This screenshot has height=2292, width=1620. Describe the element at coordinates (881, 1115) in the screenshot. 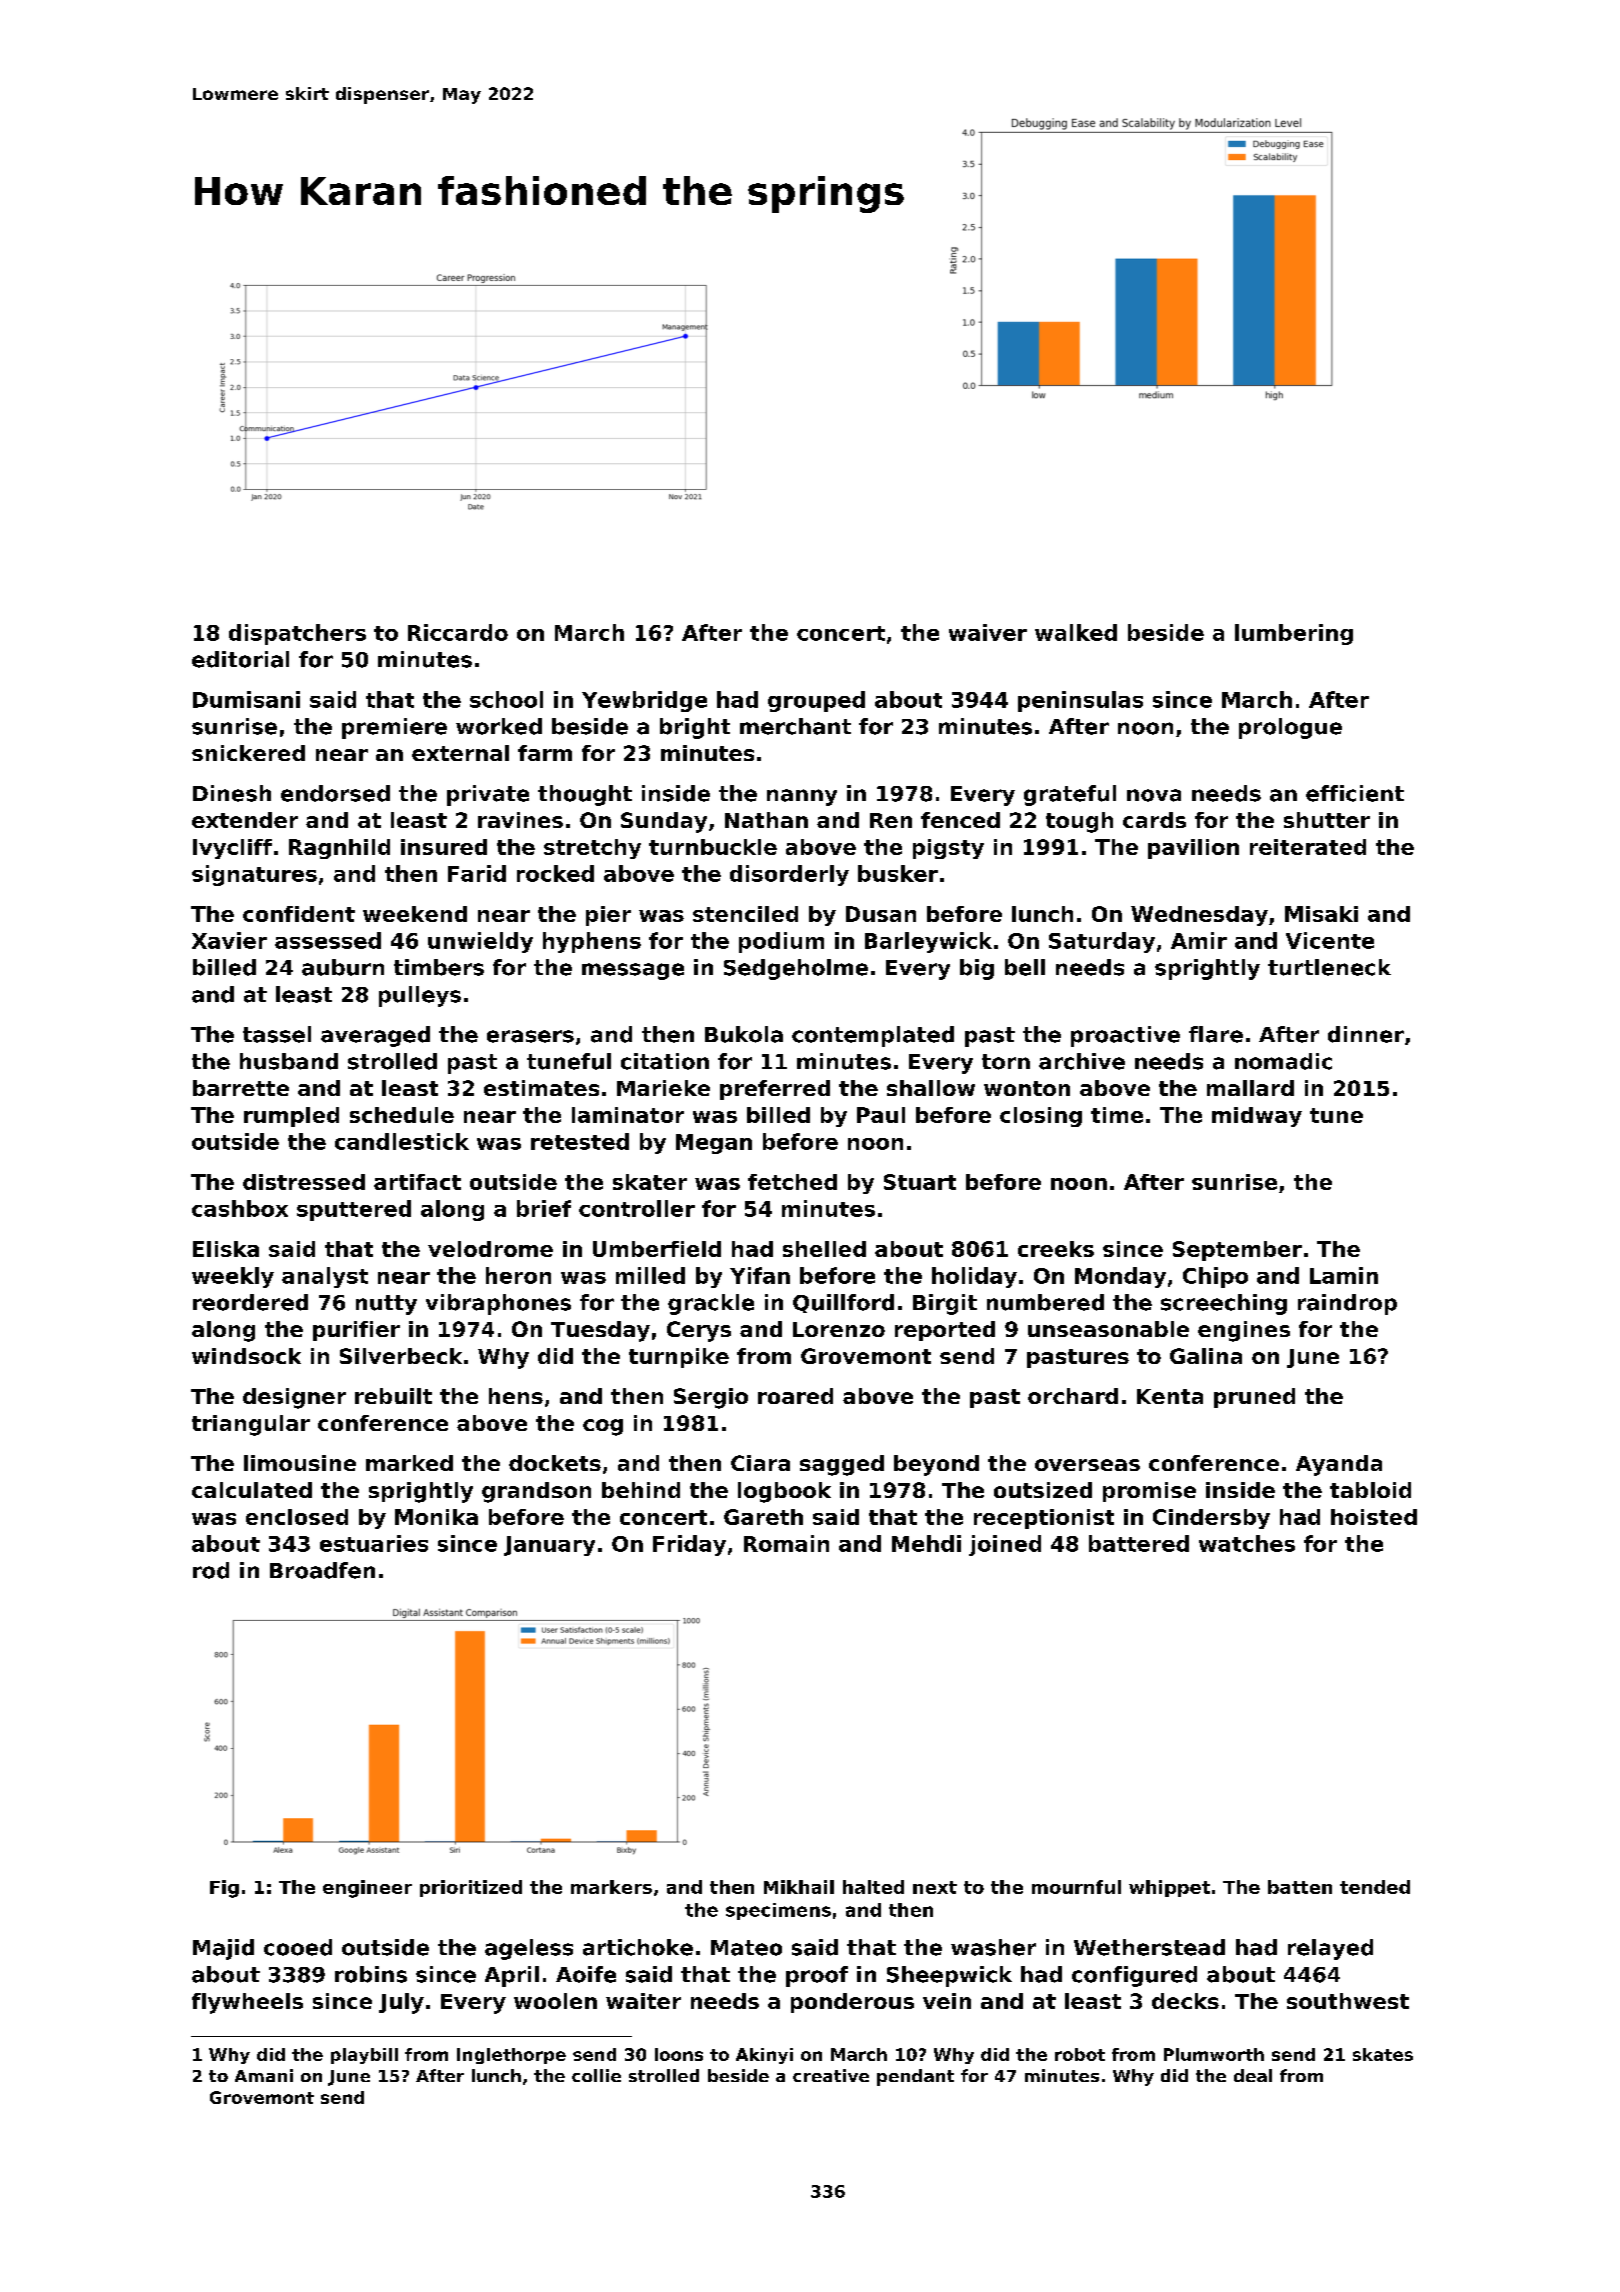

I see `Paul` at that location.
